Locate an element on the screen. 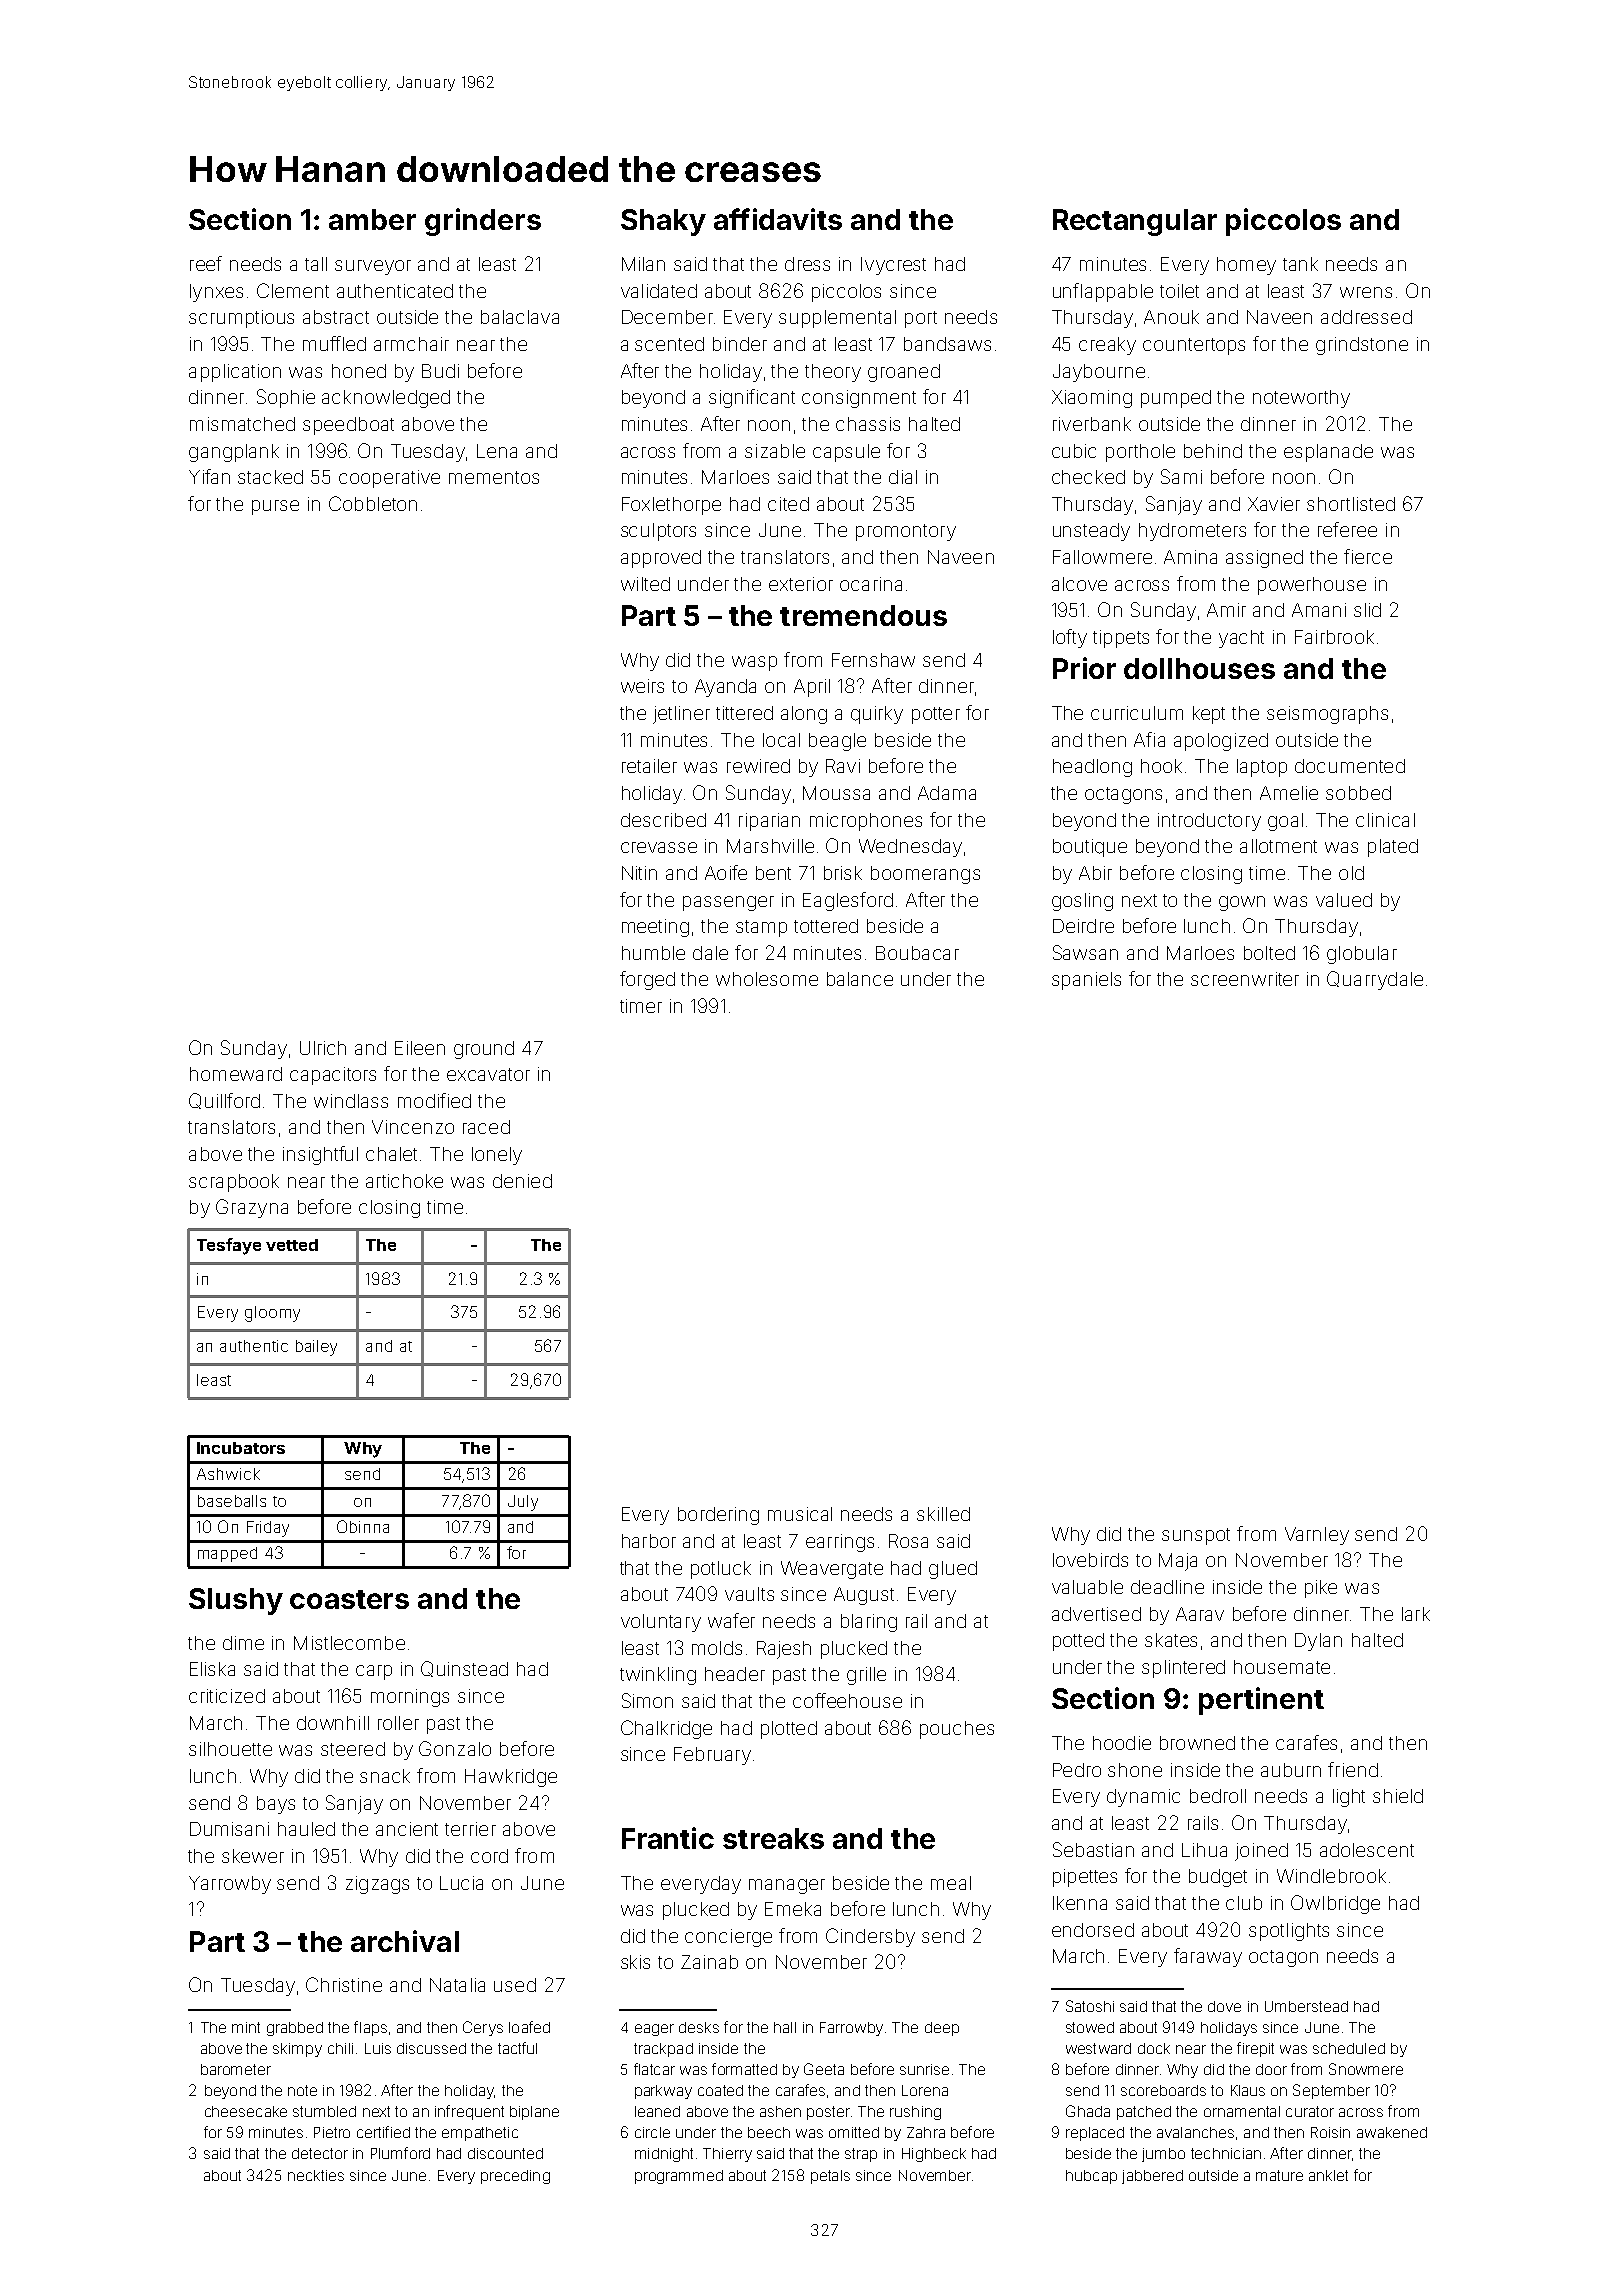 The height and width of the screenshot is (2292, 1620). affidavits is located at coordinates (778, 219).
